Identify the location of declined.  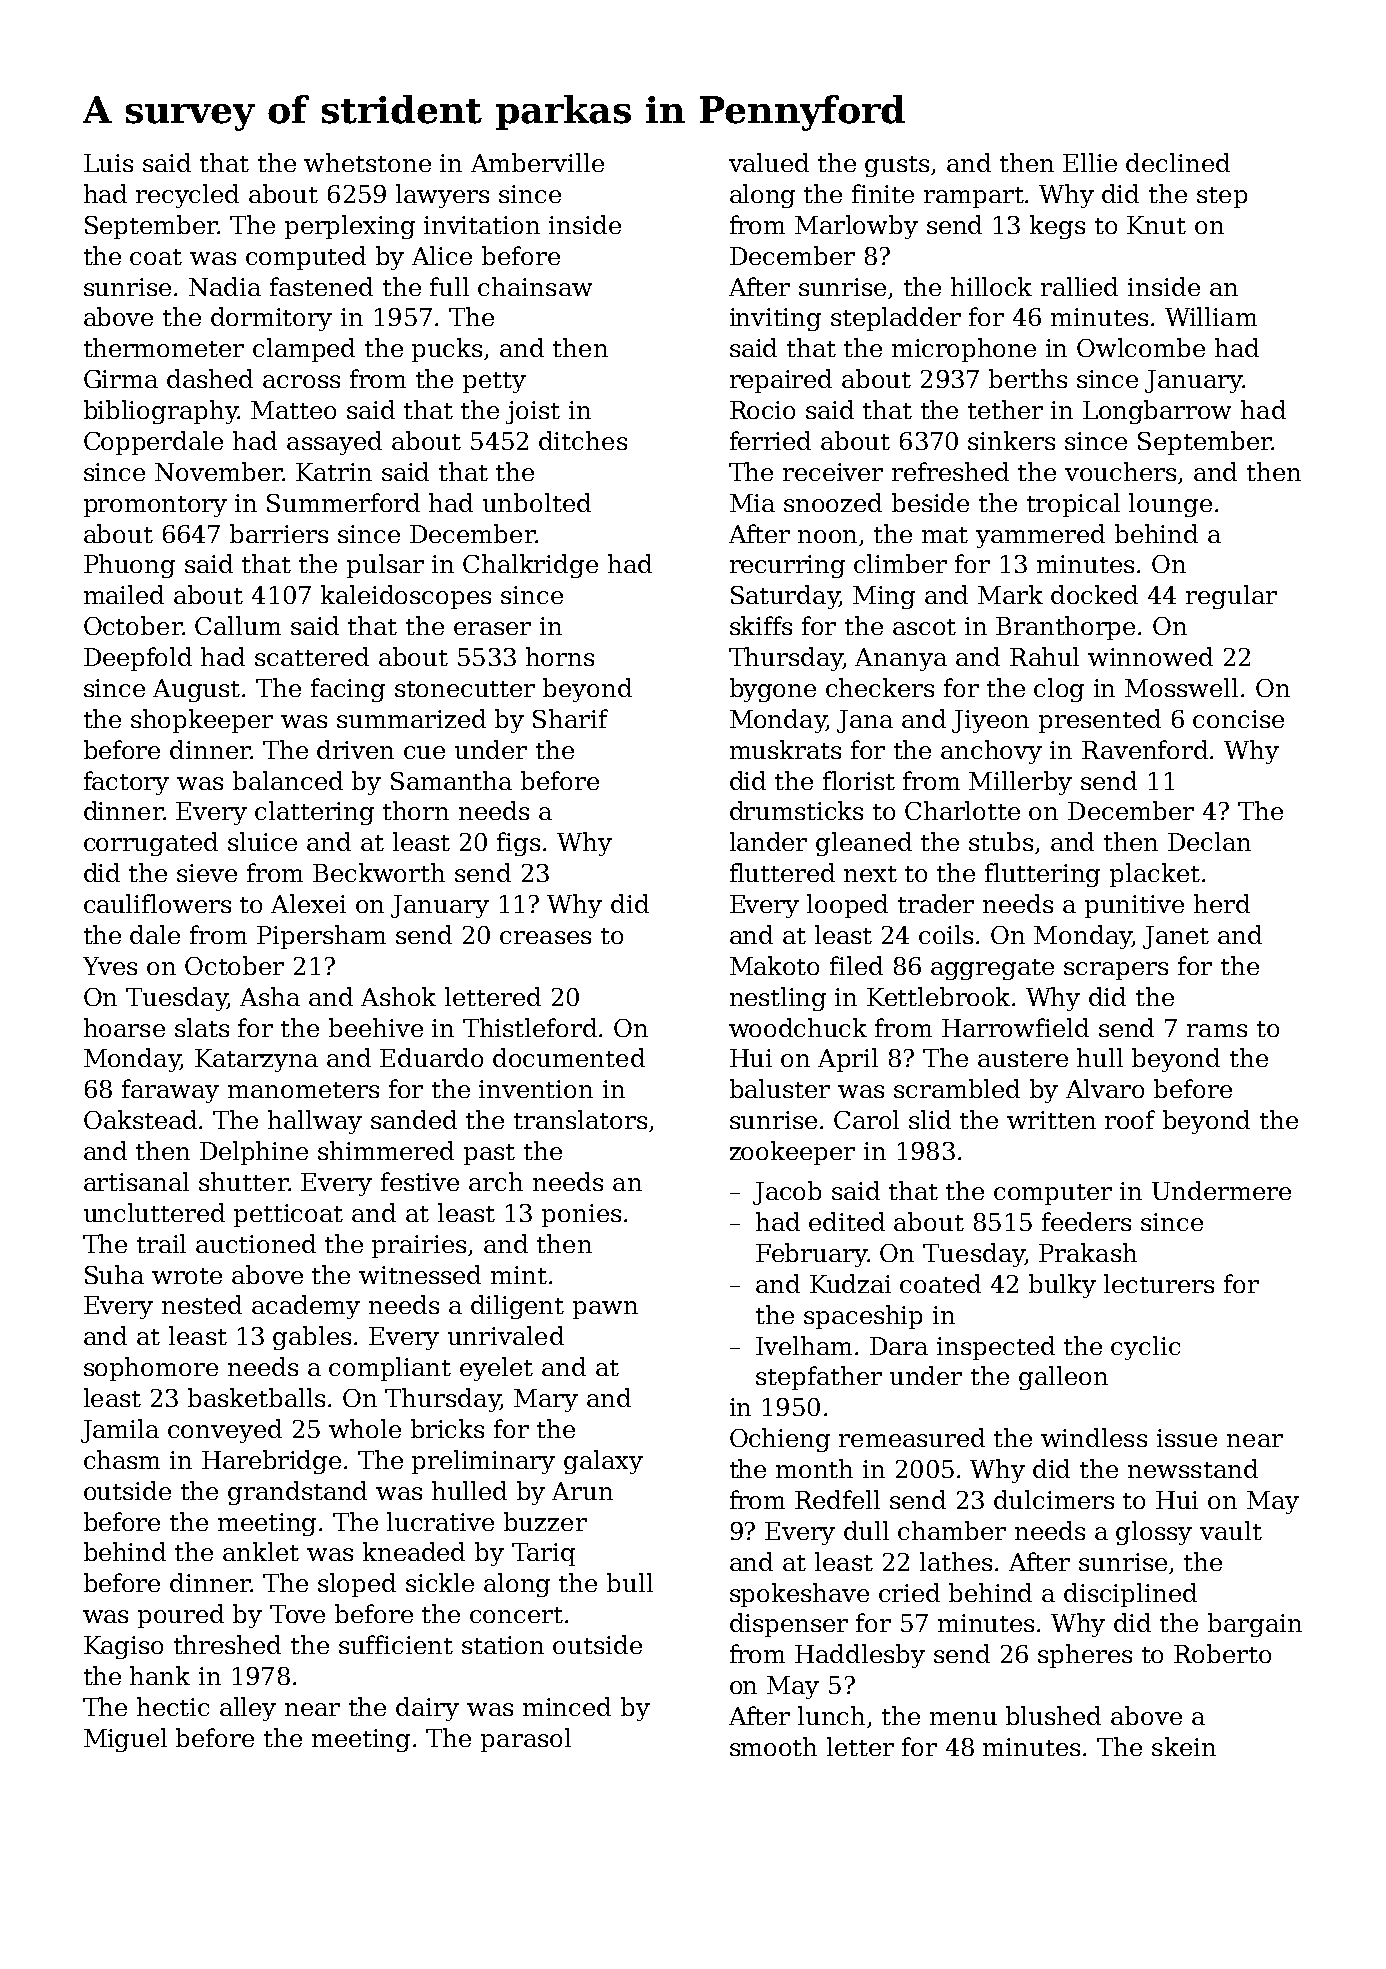
(1178, 162).
